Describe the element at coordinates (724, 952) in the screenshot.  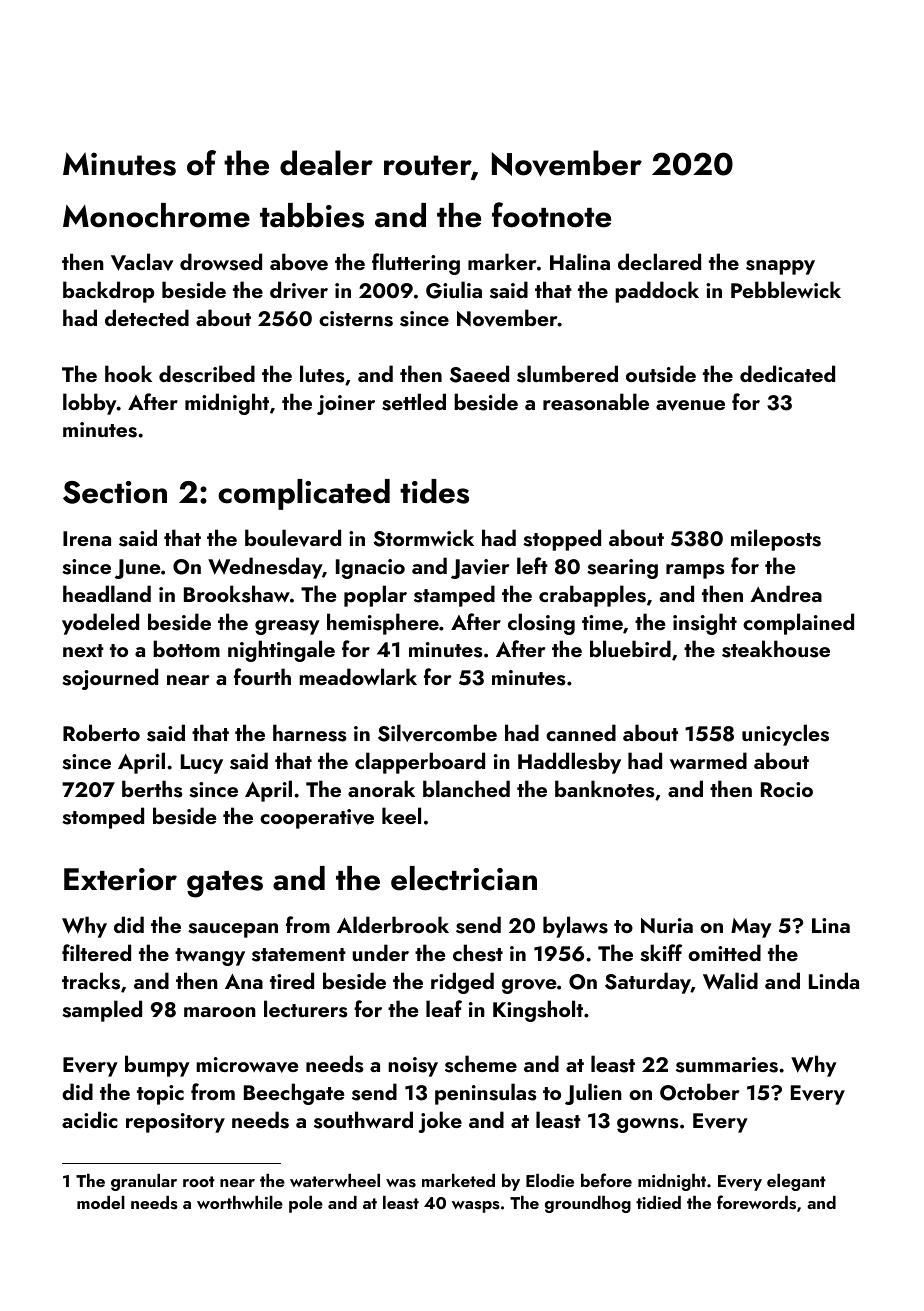
I see `omitted` at that location.
